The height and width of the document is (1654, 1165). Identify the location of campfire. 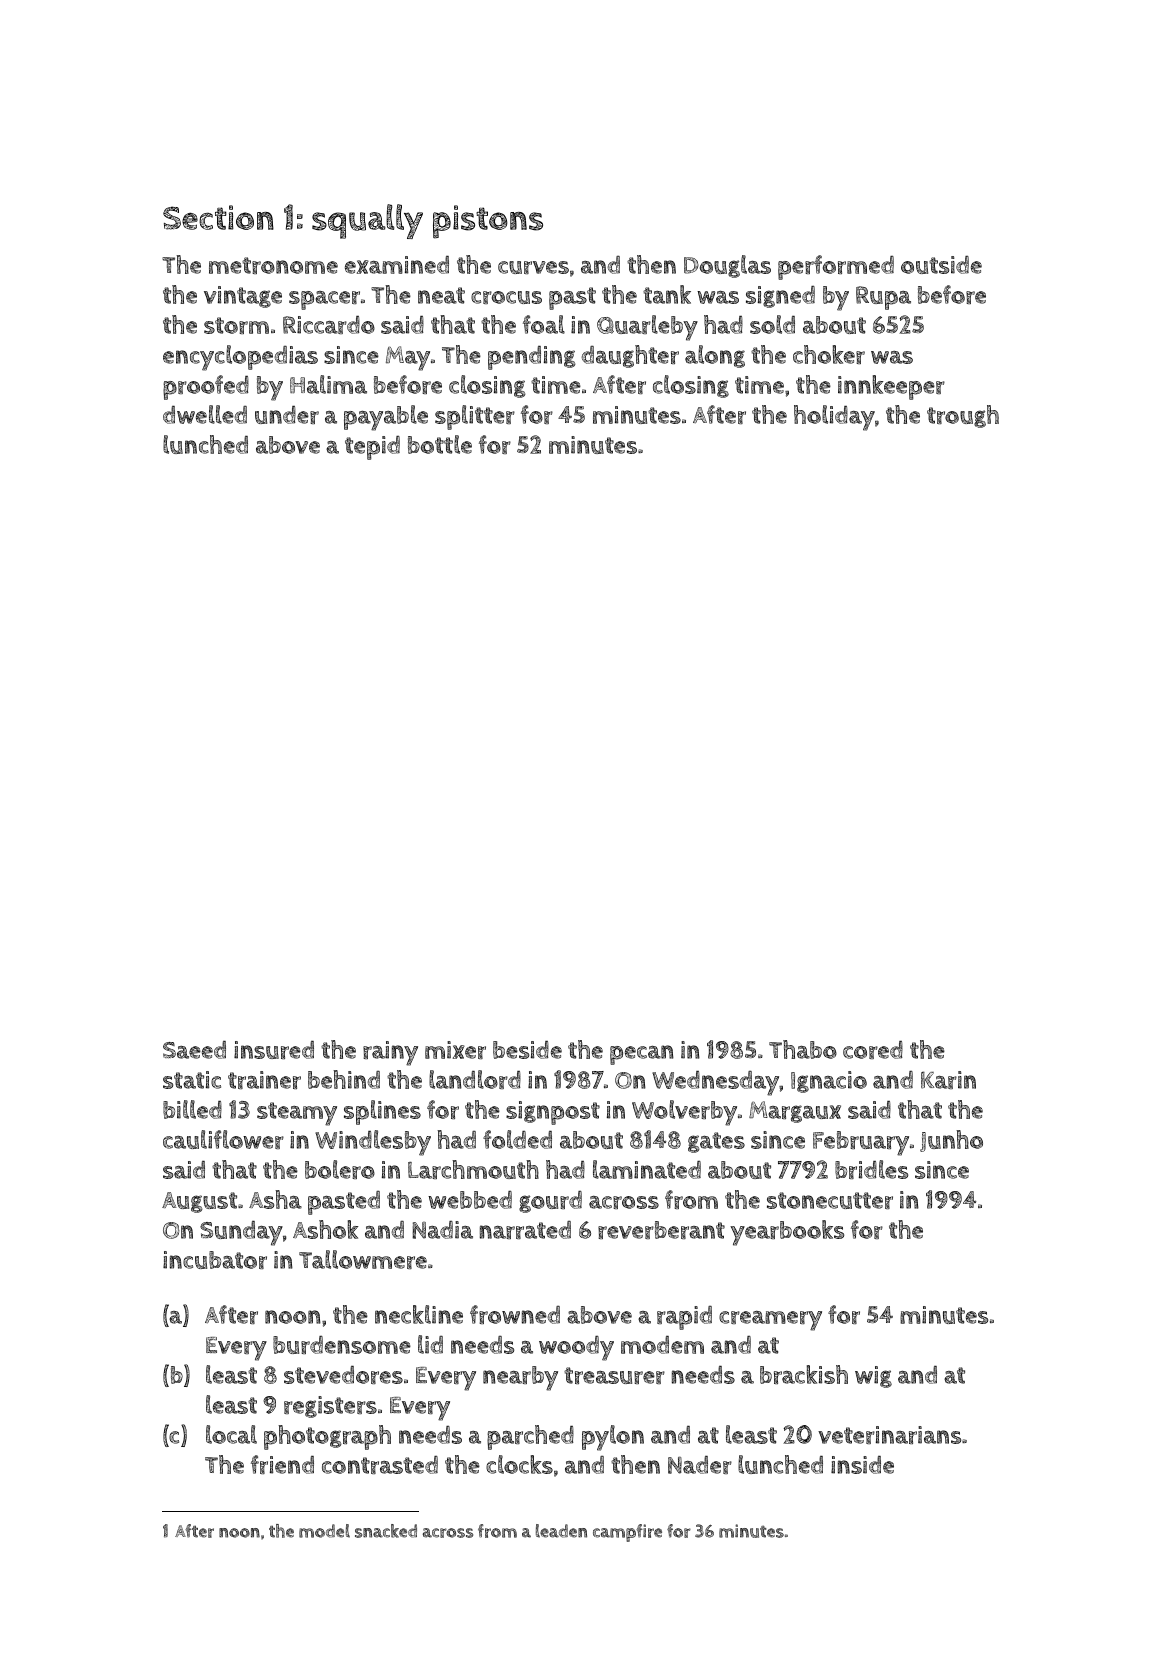
(627, 1533).
